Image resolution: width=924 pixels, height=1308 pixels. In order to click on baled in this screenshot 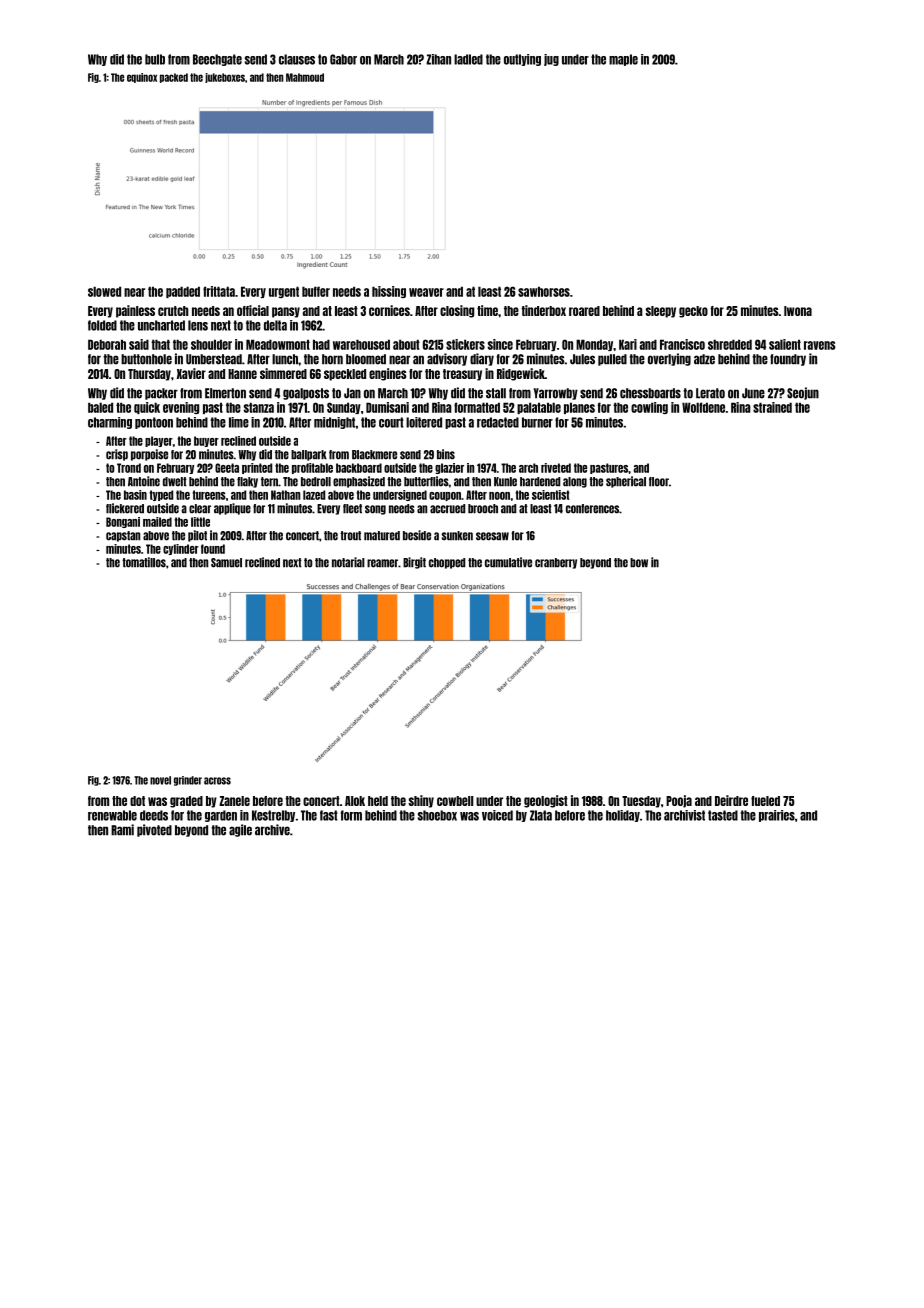, I will do `click(100, 407)`.
